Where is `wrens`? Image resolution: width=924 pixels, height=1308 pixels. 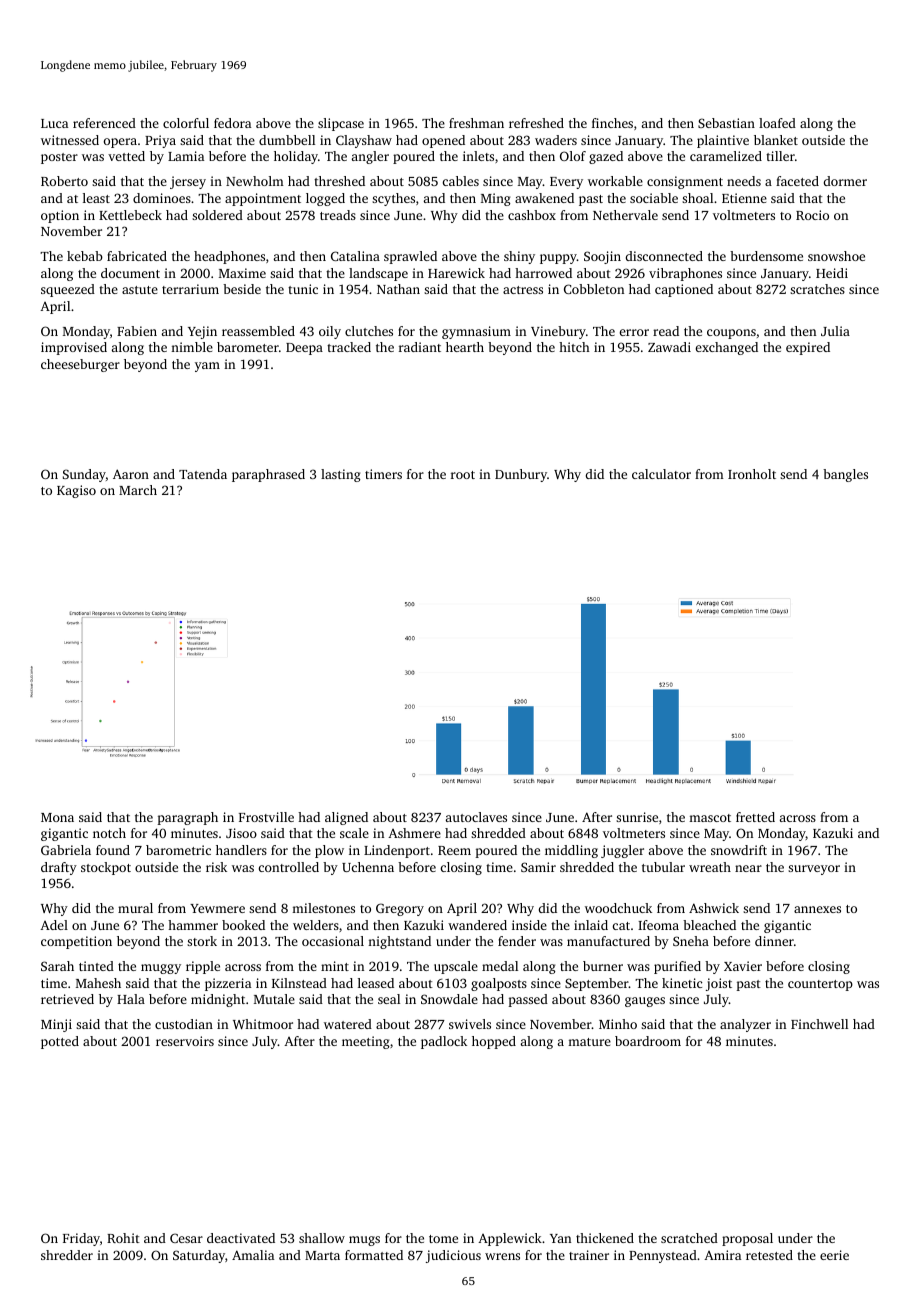 wrens is located at coordinates (502, 1256).
